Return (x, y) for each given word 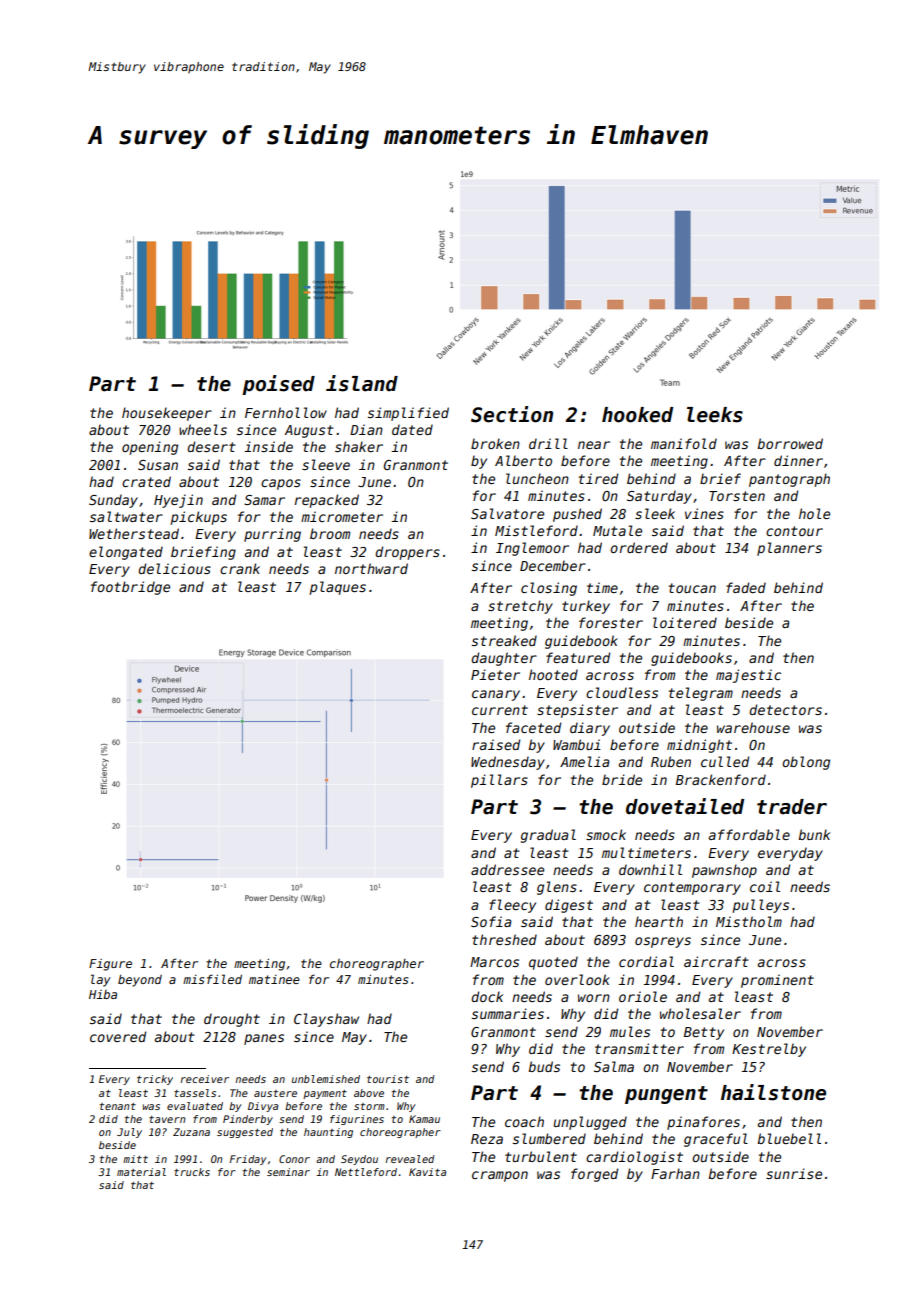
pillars (499, 781)
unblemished (326, 1079)
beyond (140, 981)
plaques (337, 588)
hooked (637, 415)
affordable (749, 834)
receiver (205, 1079)
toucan (692, 588)
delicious (174, 568)
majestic (748, 676)
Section (512, 414)
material (141, 1172)
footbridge (130, 588)
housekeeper (167, 414)
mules (630, 1031)
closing (549, 589)
